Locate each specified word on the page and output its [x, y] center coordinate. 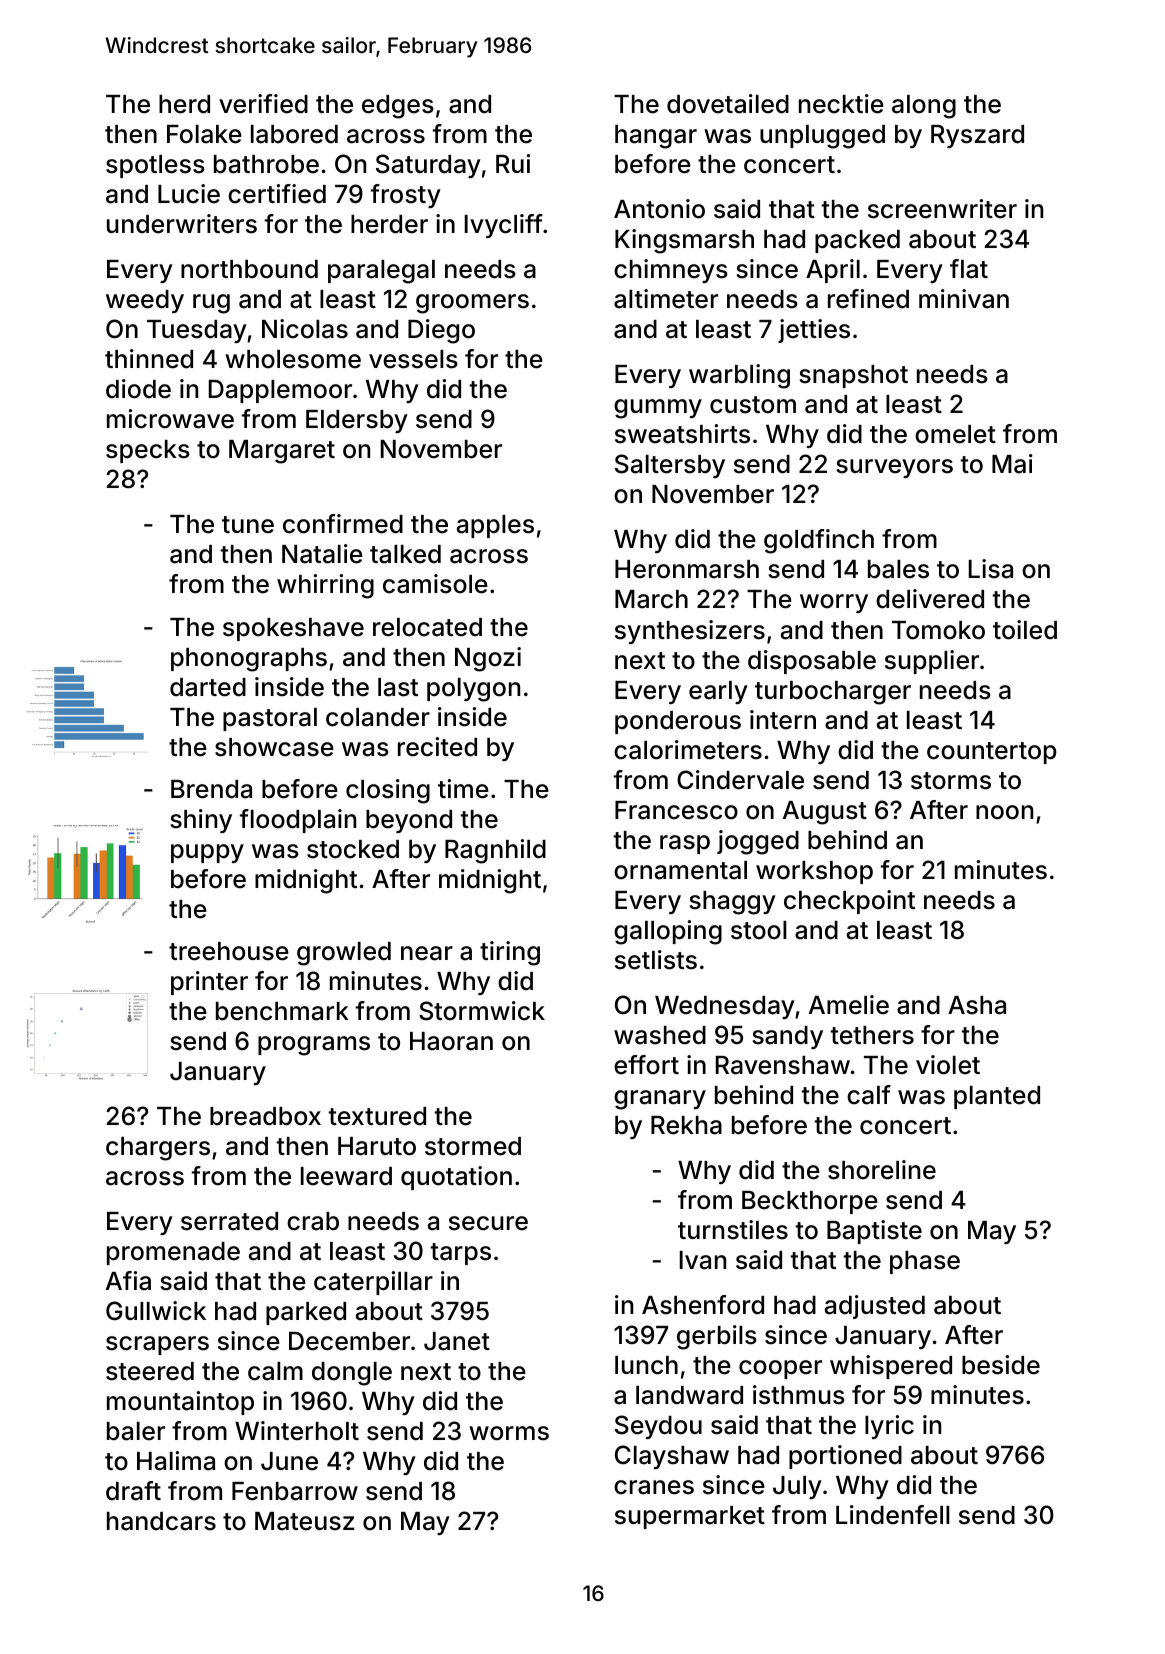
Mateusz [304, 1521]
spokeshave [293, 629]
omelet [955, 434]
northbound [249, 269]
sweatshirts [682, 434]
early [718, 692]
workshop [814, 872]
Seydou [658, 1427]
